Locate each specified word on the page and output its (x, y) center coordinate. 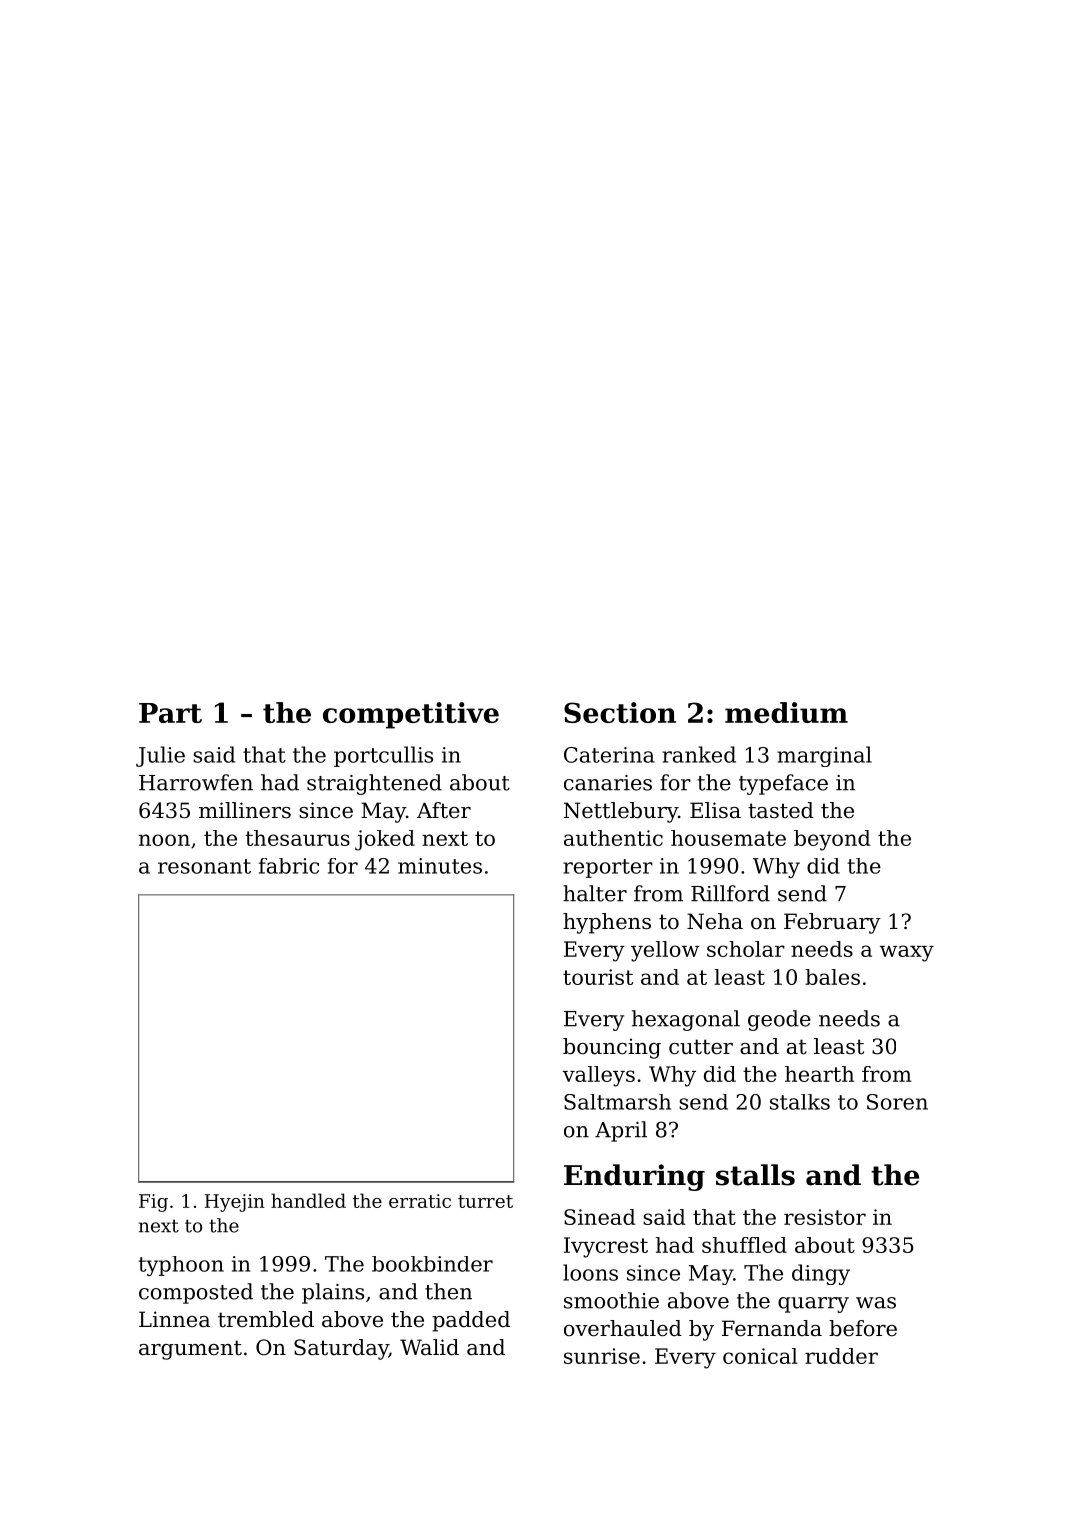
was (876, 1303)
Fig (153, 1203)
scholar (746, 949)
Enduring (634, 1177)
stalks (800, 1102)
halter (595, 893)
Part (170, 713)
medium (786, 712)
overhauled (623, 1328)
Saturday (341, 1349)
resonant (204, 866)
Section (620, 712)
